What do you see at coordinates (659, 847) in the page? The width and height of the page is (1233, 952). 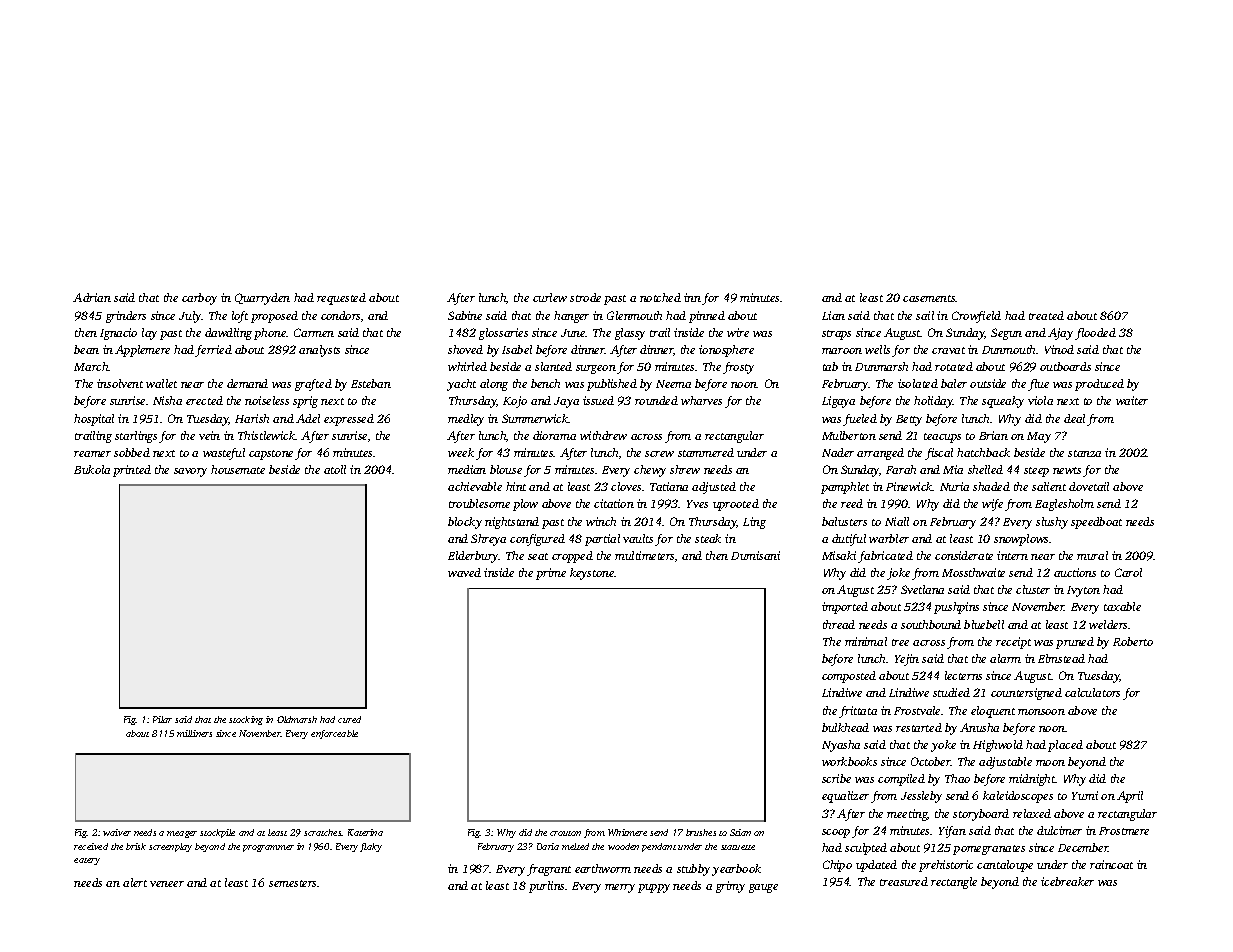 I see `pendant` at bounding box center [659, 847].
